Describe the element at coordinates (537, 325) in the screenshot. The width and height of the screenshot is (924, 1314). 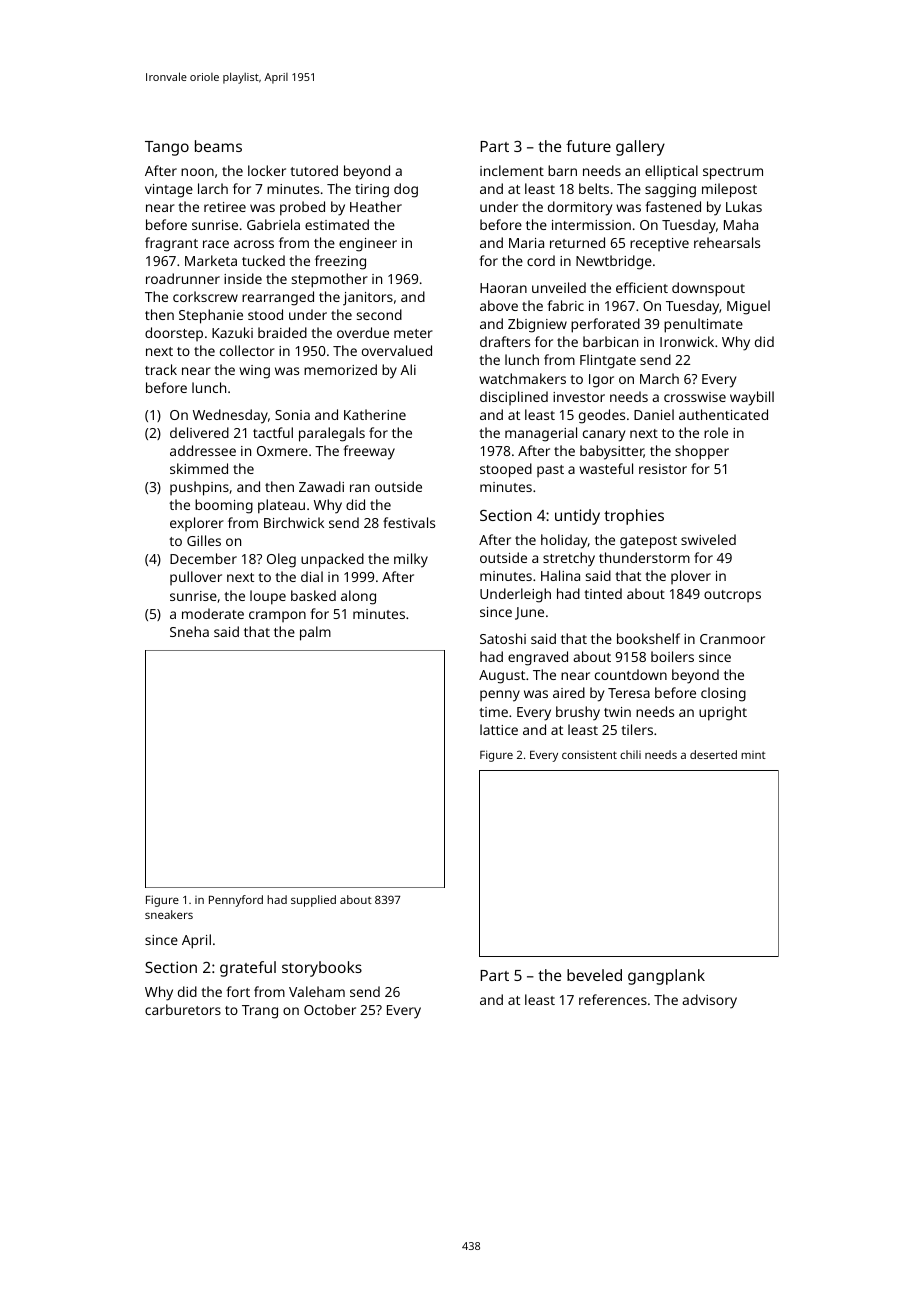
I see `Zbigniew` at that location.
